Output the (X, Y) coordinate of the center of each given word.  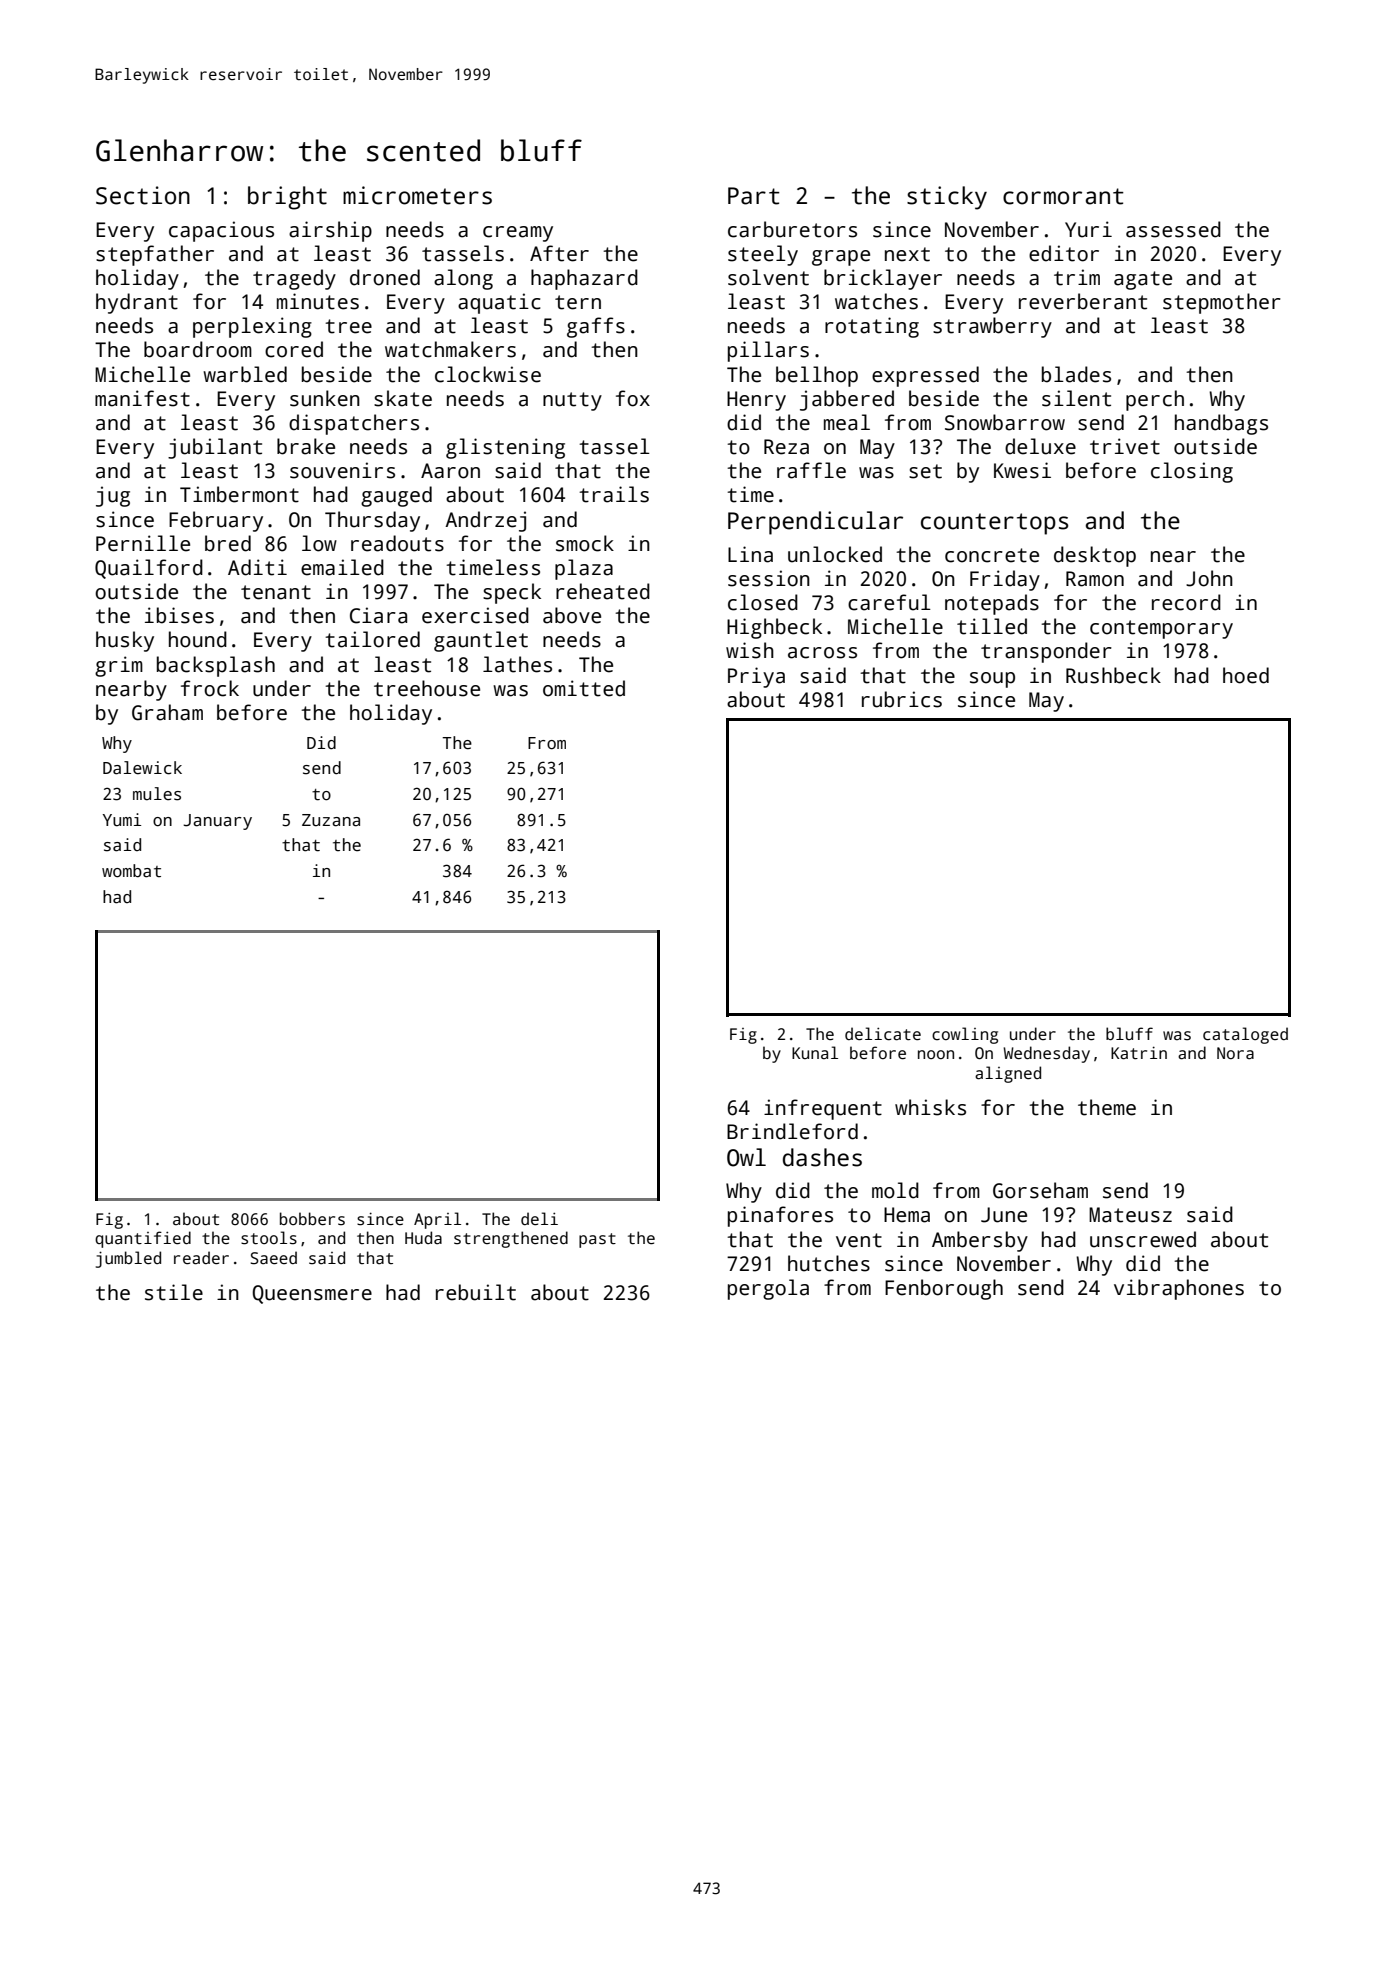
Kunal (815, 1052)
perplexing (252, 327)
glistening (505, 448)
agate (1143, 280)
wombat (131, 871)
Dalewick (142, 768)
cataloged (1245, 1035)
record (1186, 602)
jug (113, 496)
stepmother (1222, 303)
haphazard (584, 279)
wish (750, 650)
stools (269, 1238)
